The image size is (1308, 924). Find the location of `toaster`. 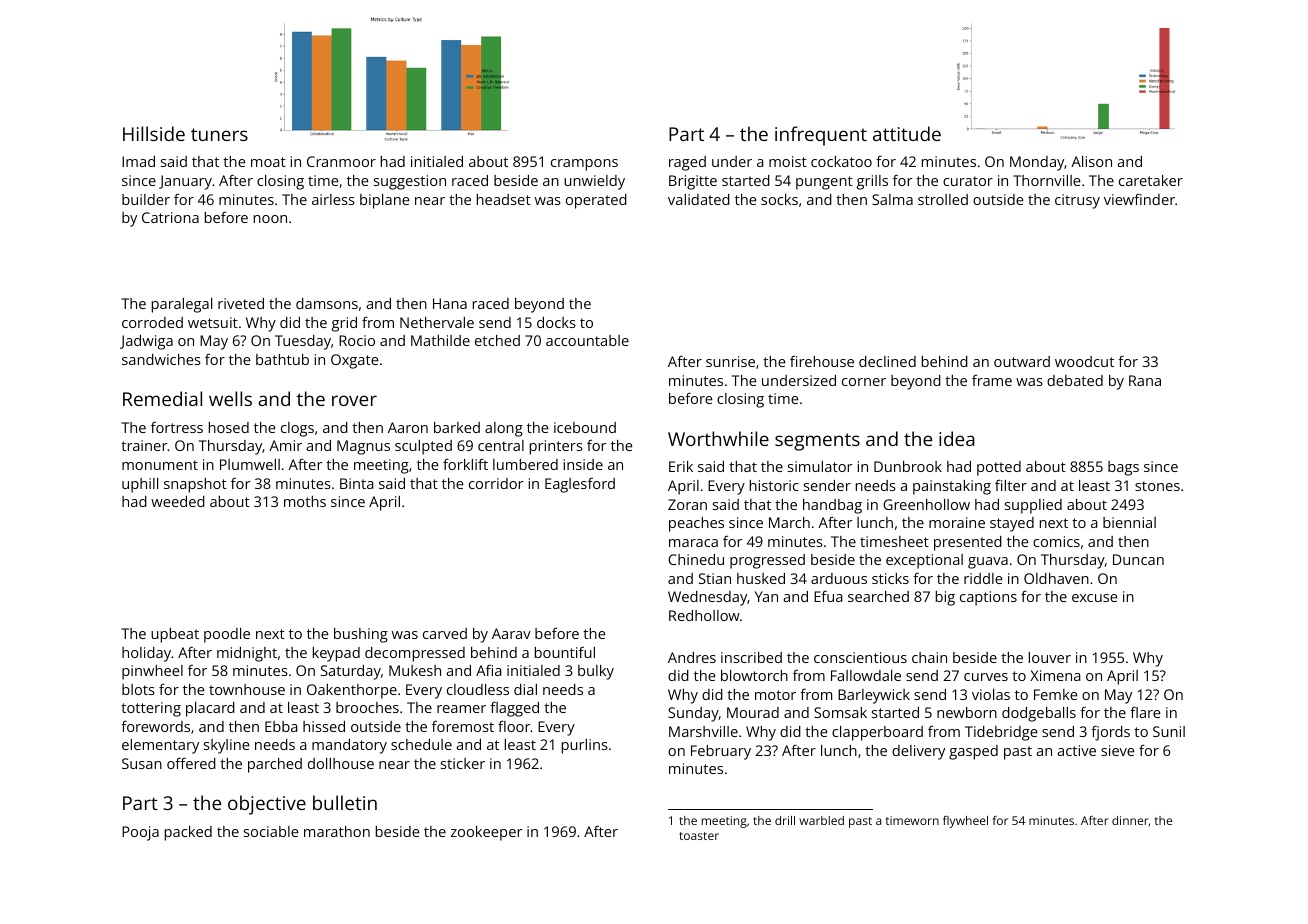

toaster is located at coordinates (699, 836).
